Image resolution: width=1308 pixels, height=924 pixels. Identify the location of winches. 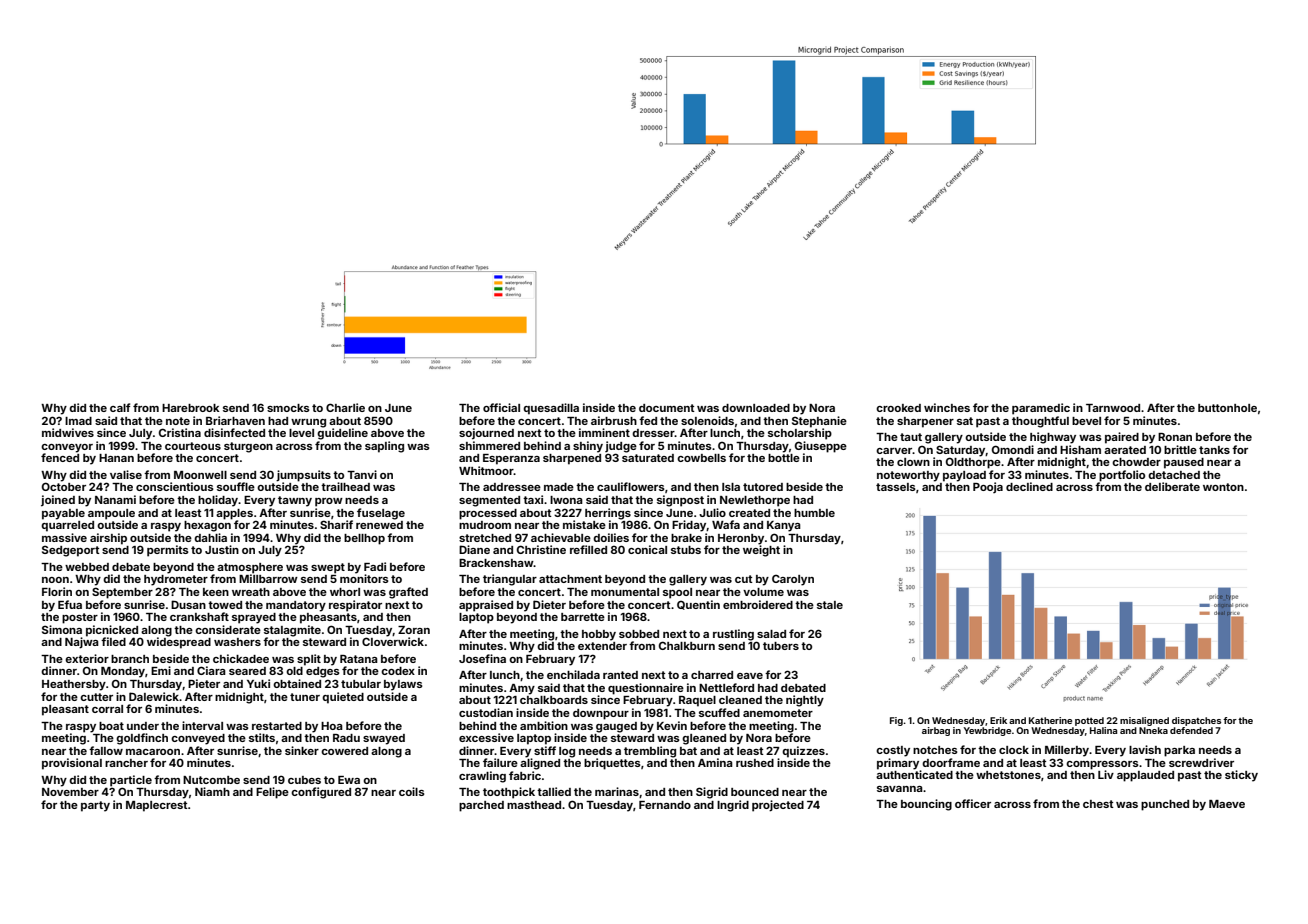
(947, 407).
